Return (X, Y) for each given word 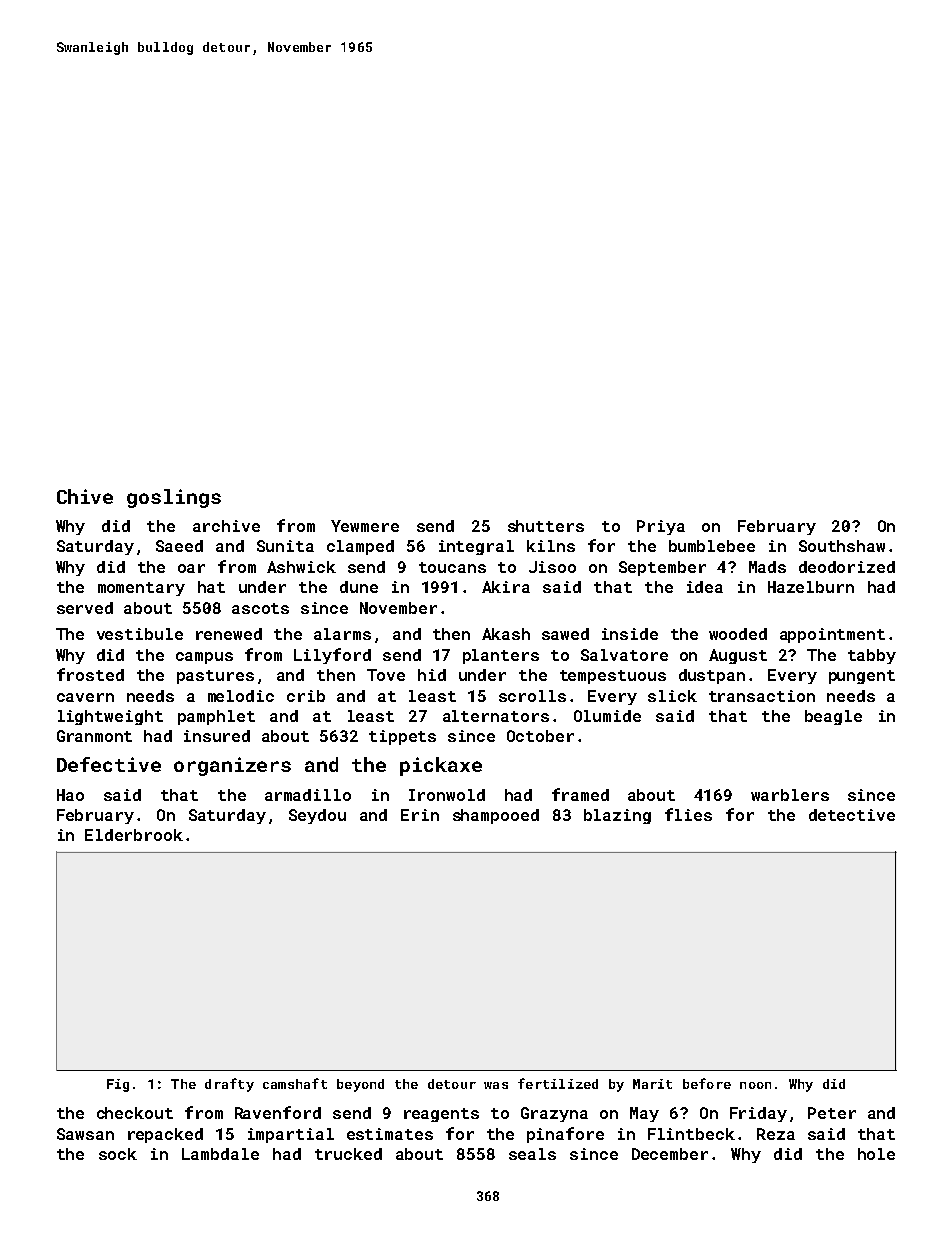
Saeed (179, 546)
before (707, 1083)
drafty (229, 1085)
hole (876, 1154)
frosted (90, 674)
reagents (441, 1115)
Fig (118, 1085)
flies (688, 814)
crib (306, 696)
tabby (872, 656)
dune (359, 587)
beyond (360, 1085)
